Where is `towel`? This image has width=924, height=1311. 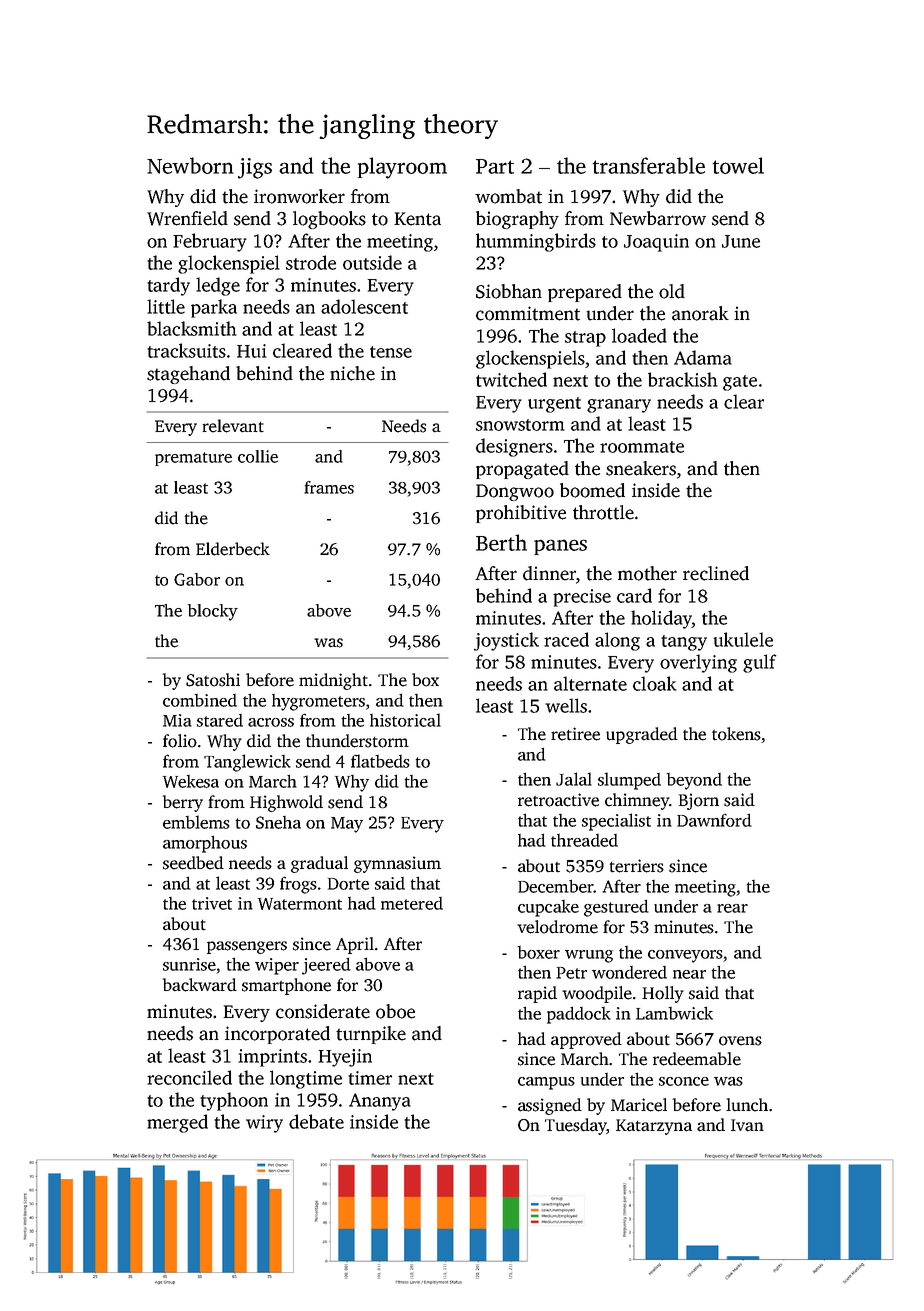
towel is located at coordinates (738, 165).
